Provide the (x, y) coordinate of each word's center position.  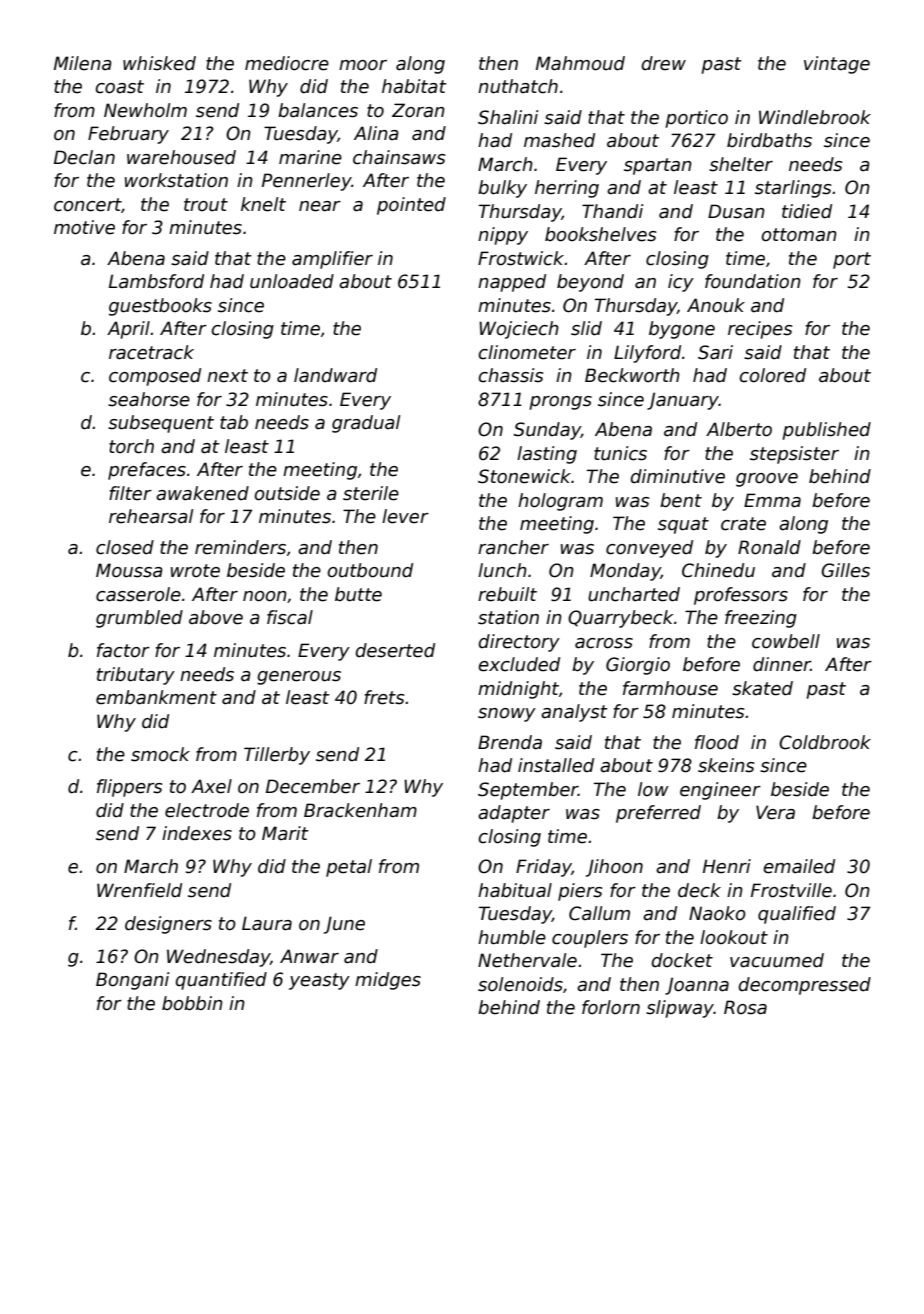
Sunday (547, 431)
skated (762, 688)
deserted (395, 650)
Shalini (508, 117)
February (128, 135)
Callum (599, 913)
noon (265, 596)
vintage (837, 65)
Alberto (739, 429)
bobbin (192, 1003)
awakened (202, 493)
